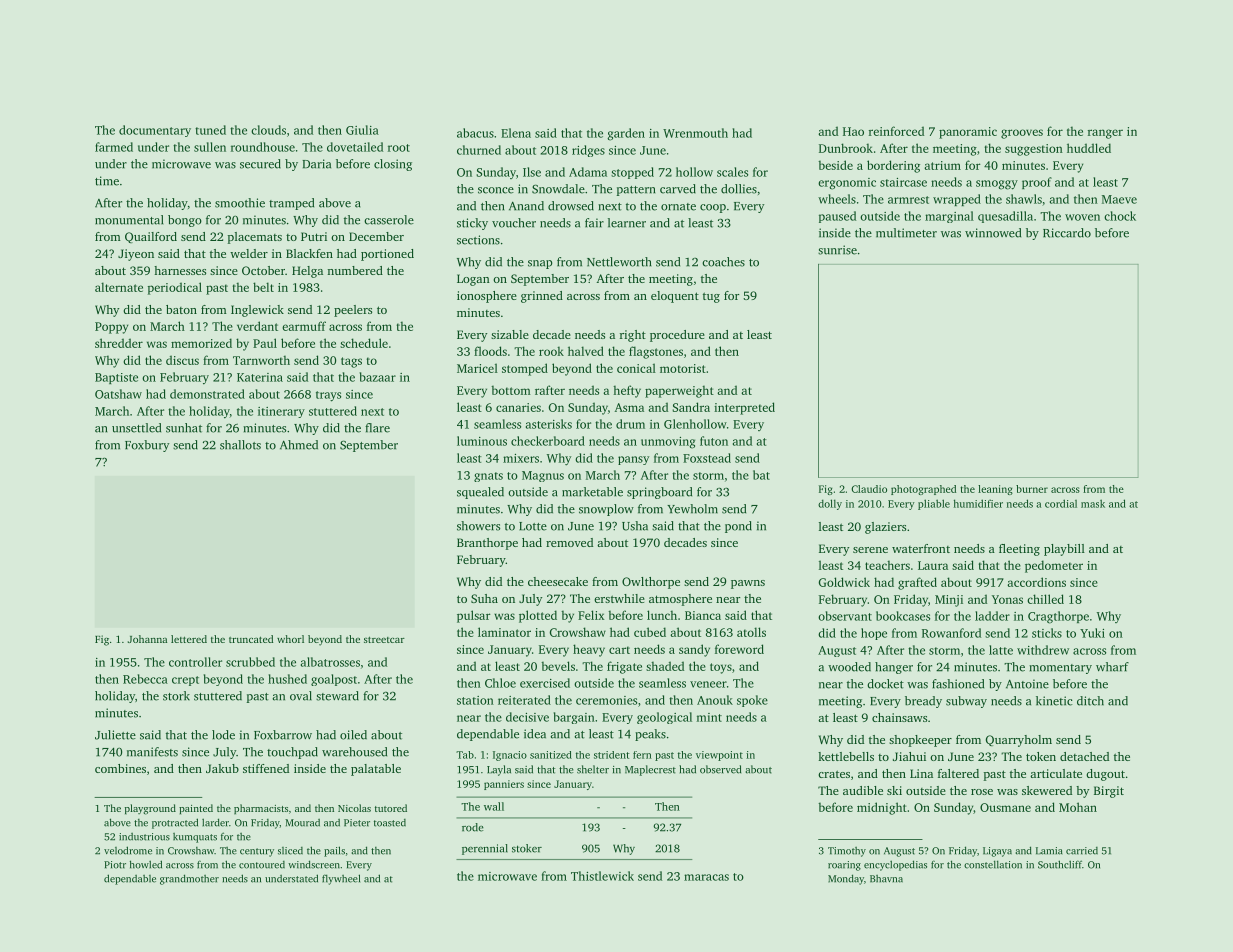 Image resolution: width=1233 pixels, height=952 pixels. Describe the element at coordinates (189, 879) in the screenshot. I see `grandmother` at that location.
